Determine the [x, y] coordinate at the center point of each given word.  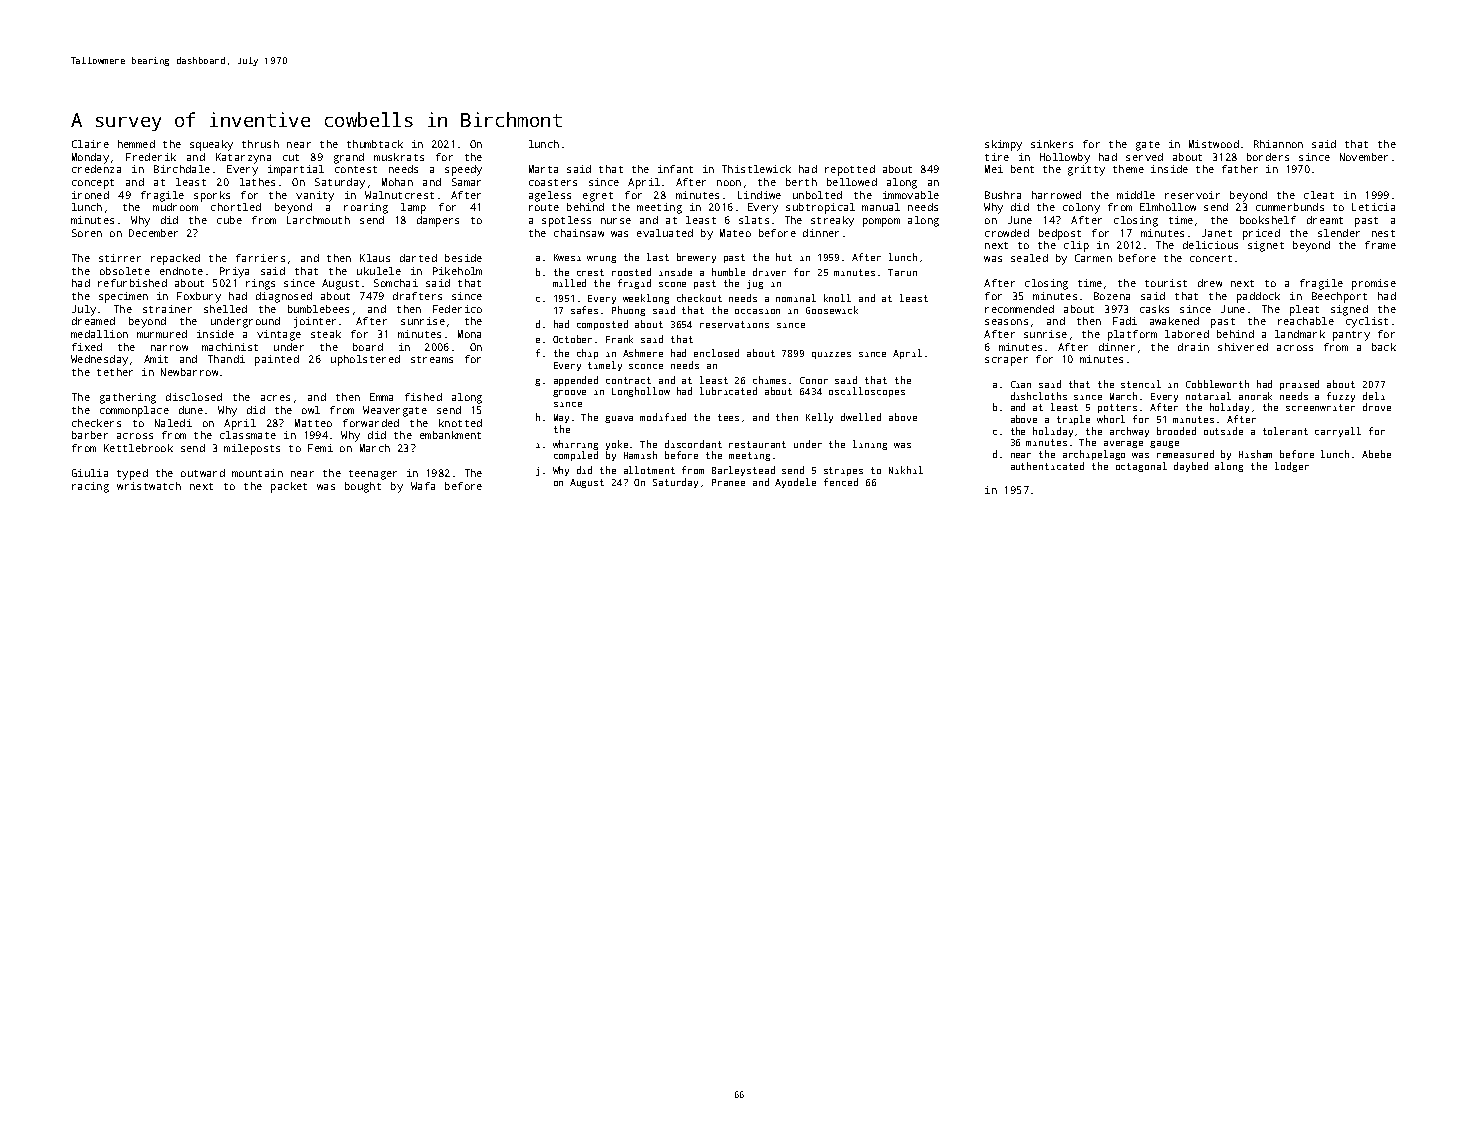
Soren [87, 233]
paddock [1258, 297]
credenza [96, 169]
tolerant [1285, 431]
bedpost [1060, 234]
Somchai [396, 283]
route [544, 207]
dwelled [861, 417]
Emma [381, 397]
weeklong [646, 299]
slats [754, 220]
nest [1383, 233]
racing [90, 487]
